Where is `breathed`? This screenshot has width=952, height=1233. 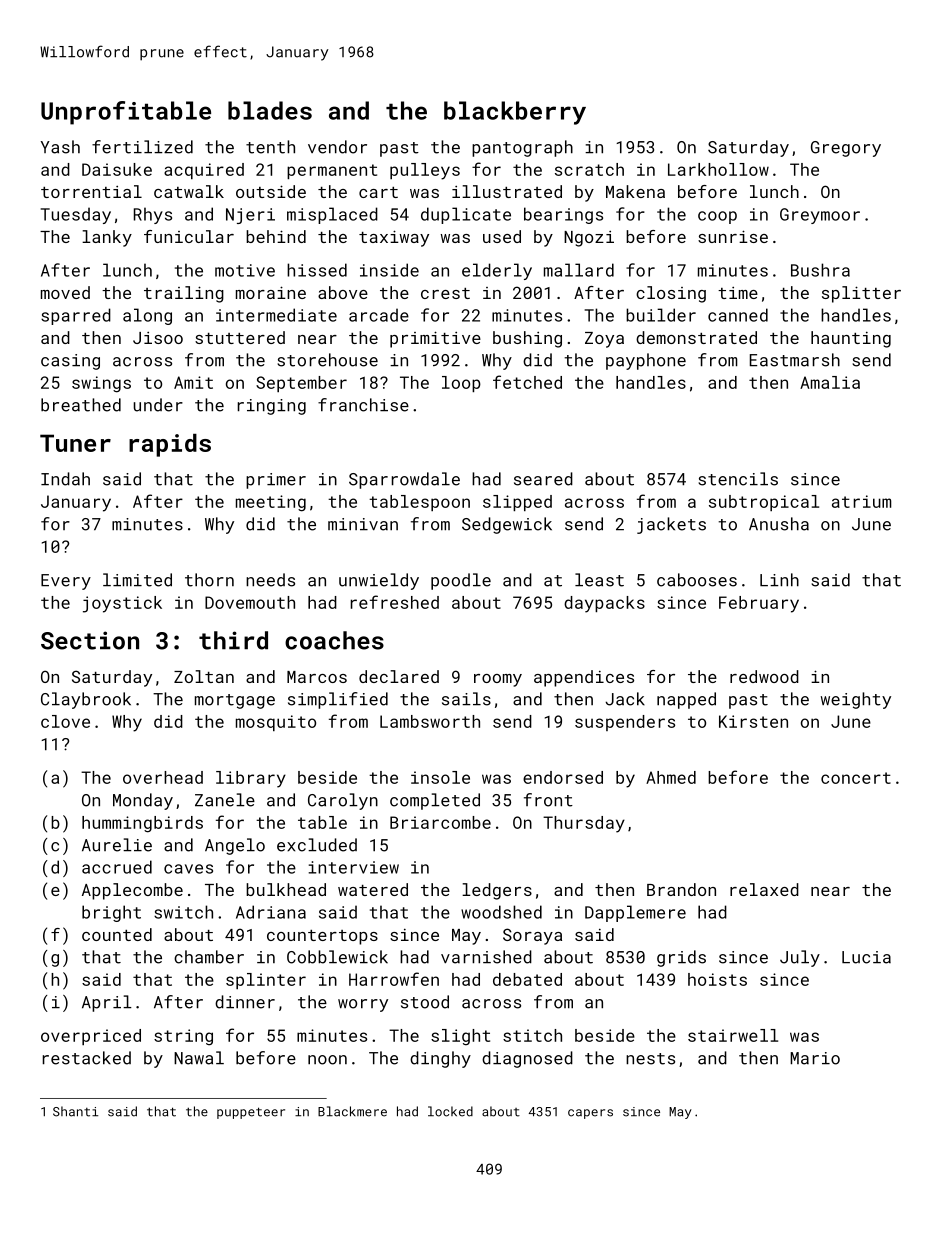
breathed is located at coordinates (81, 405).
